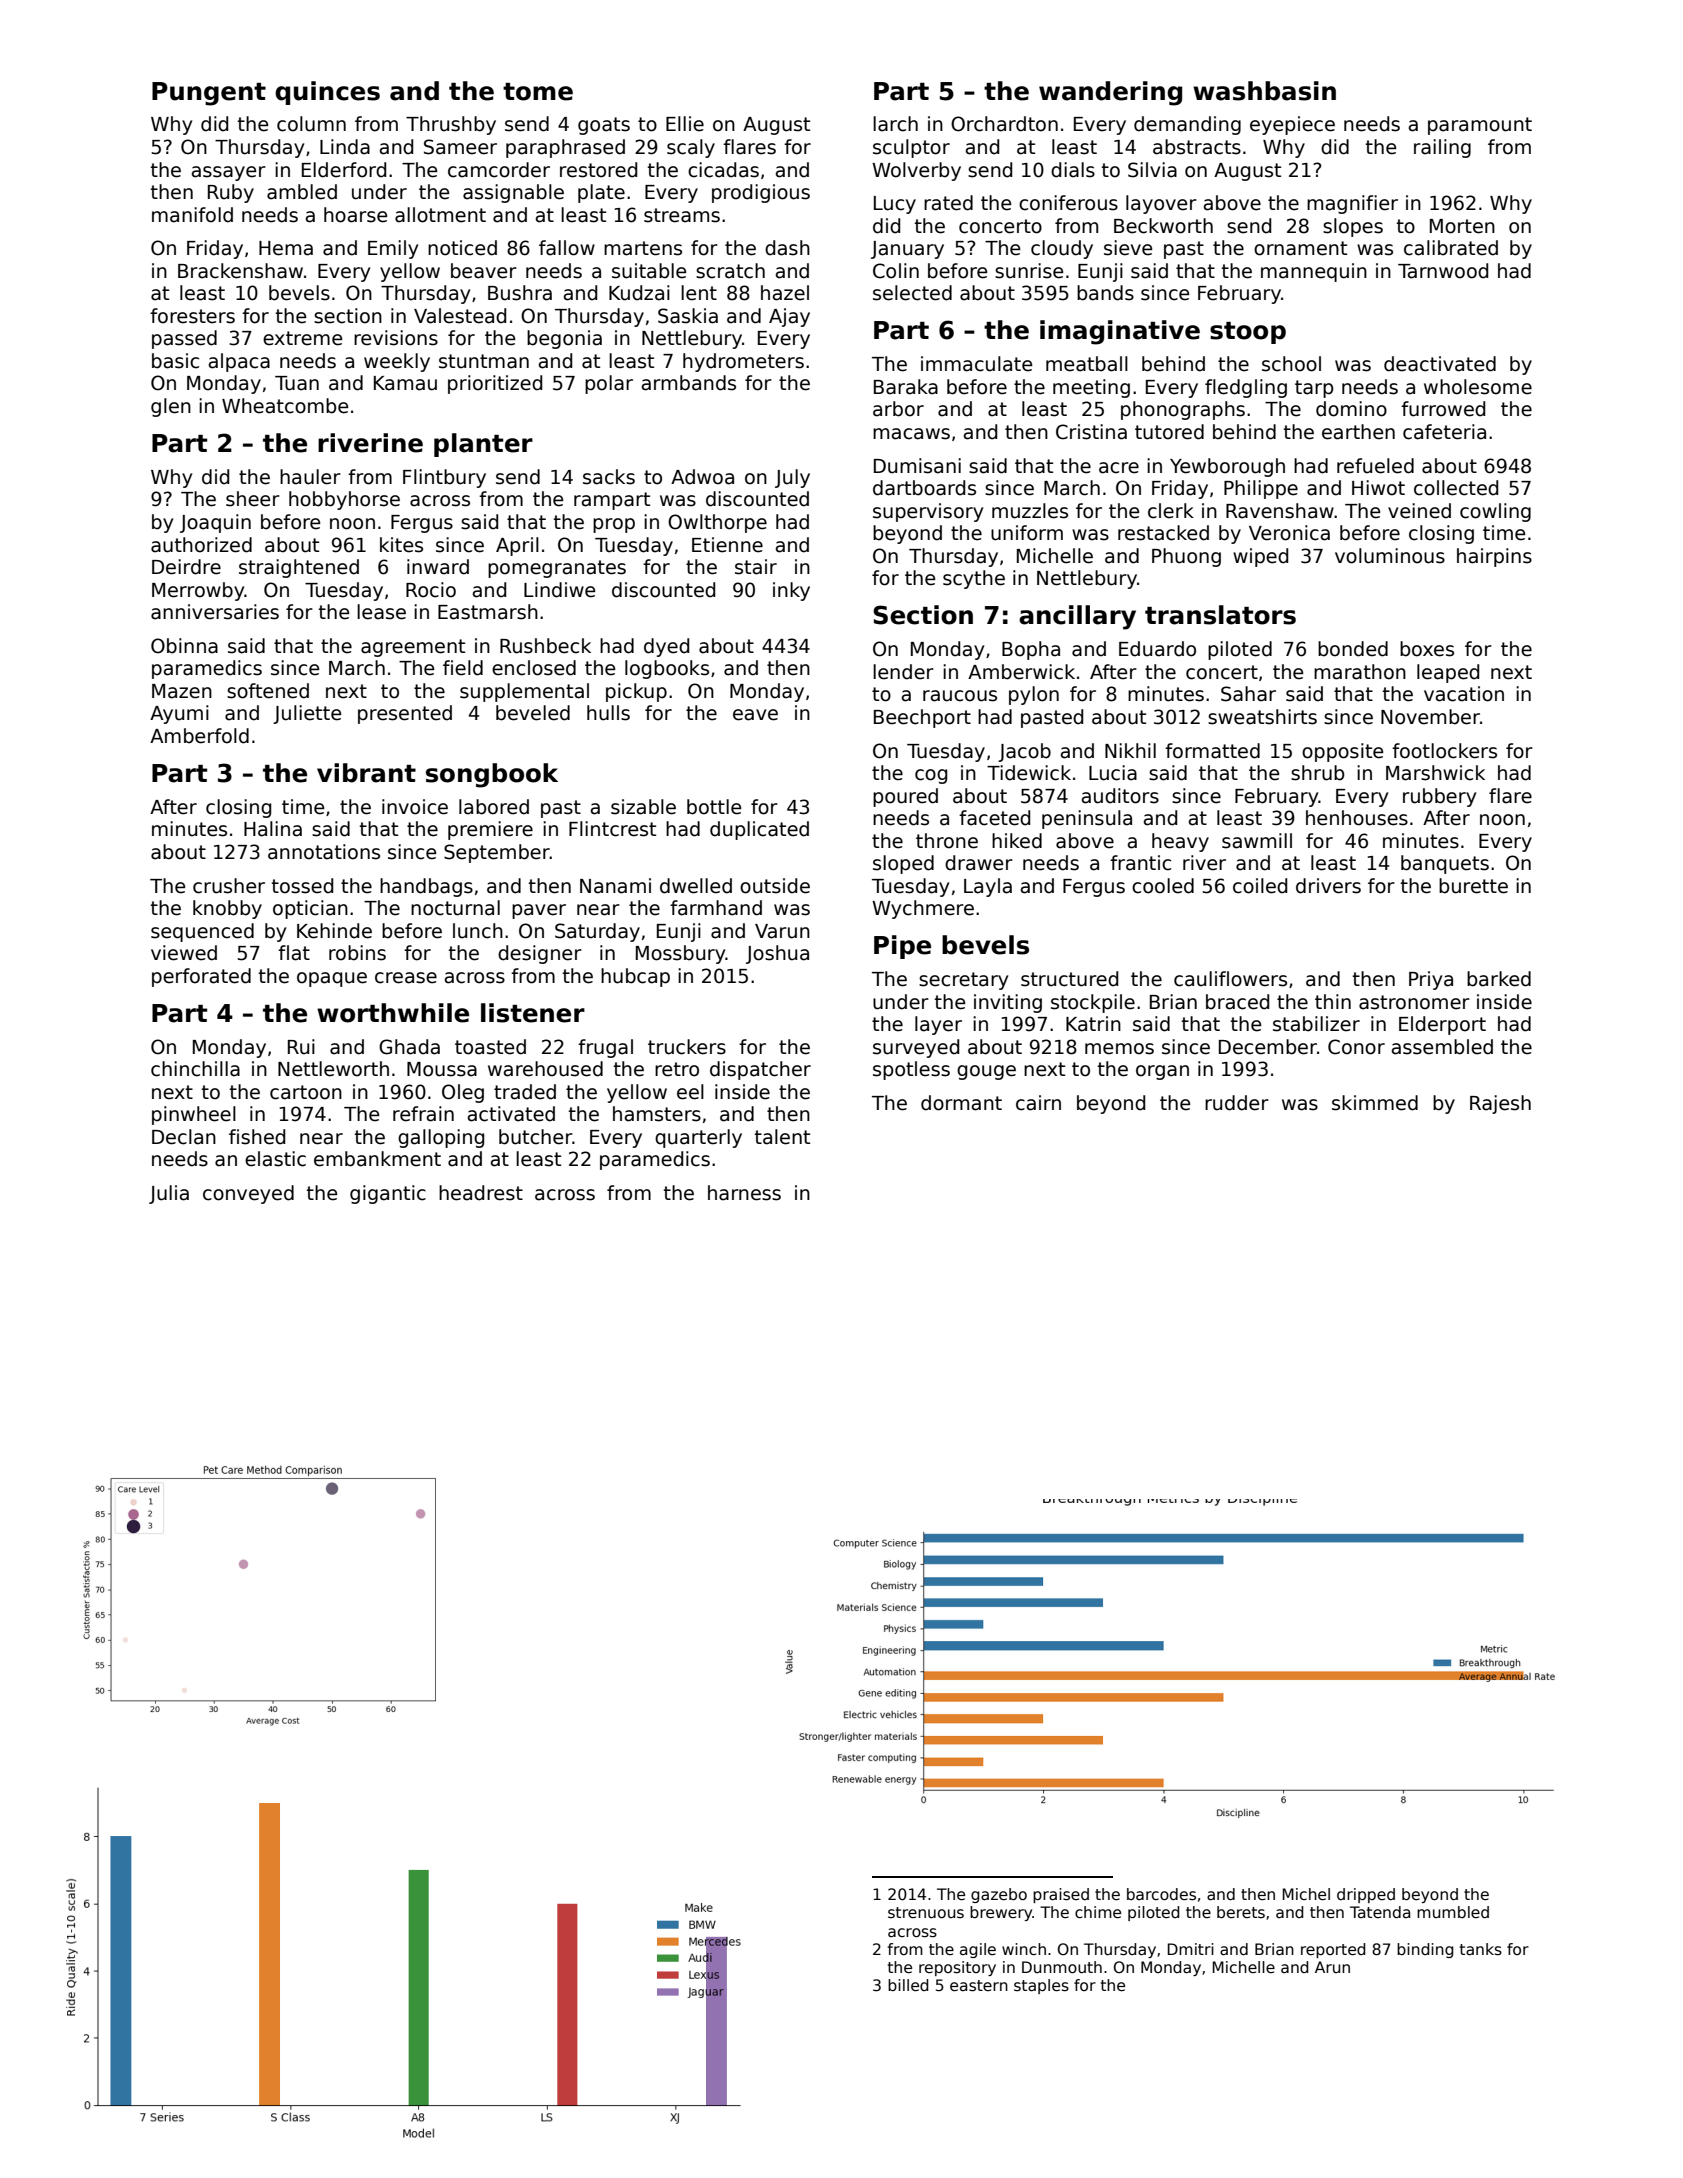  Describe the element at coordinates (1480, 126) in the document. I see `paramount` at that location.
